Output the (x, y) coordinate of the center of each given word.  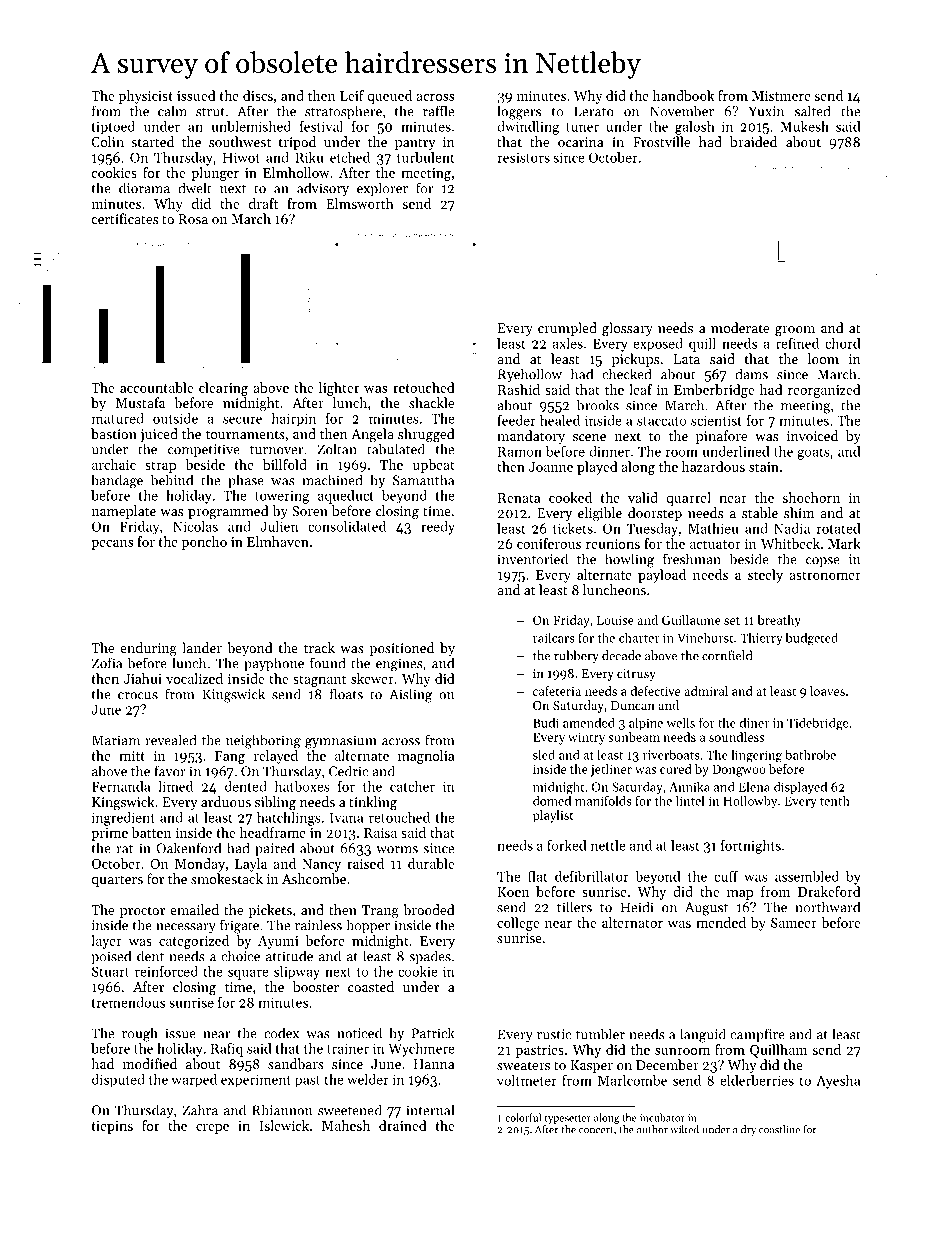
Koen (513, 892)
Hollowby (750, 802)
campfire (758, 1035)
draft (263, 203)
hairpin (293, 420)
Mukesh (804, 126)
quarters (117, 881)
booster (316, 986)
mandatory (531, 437)
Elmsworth (360, 203)
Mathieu (713, 528)
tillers (574, 907)
